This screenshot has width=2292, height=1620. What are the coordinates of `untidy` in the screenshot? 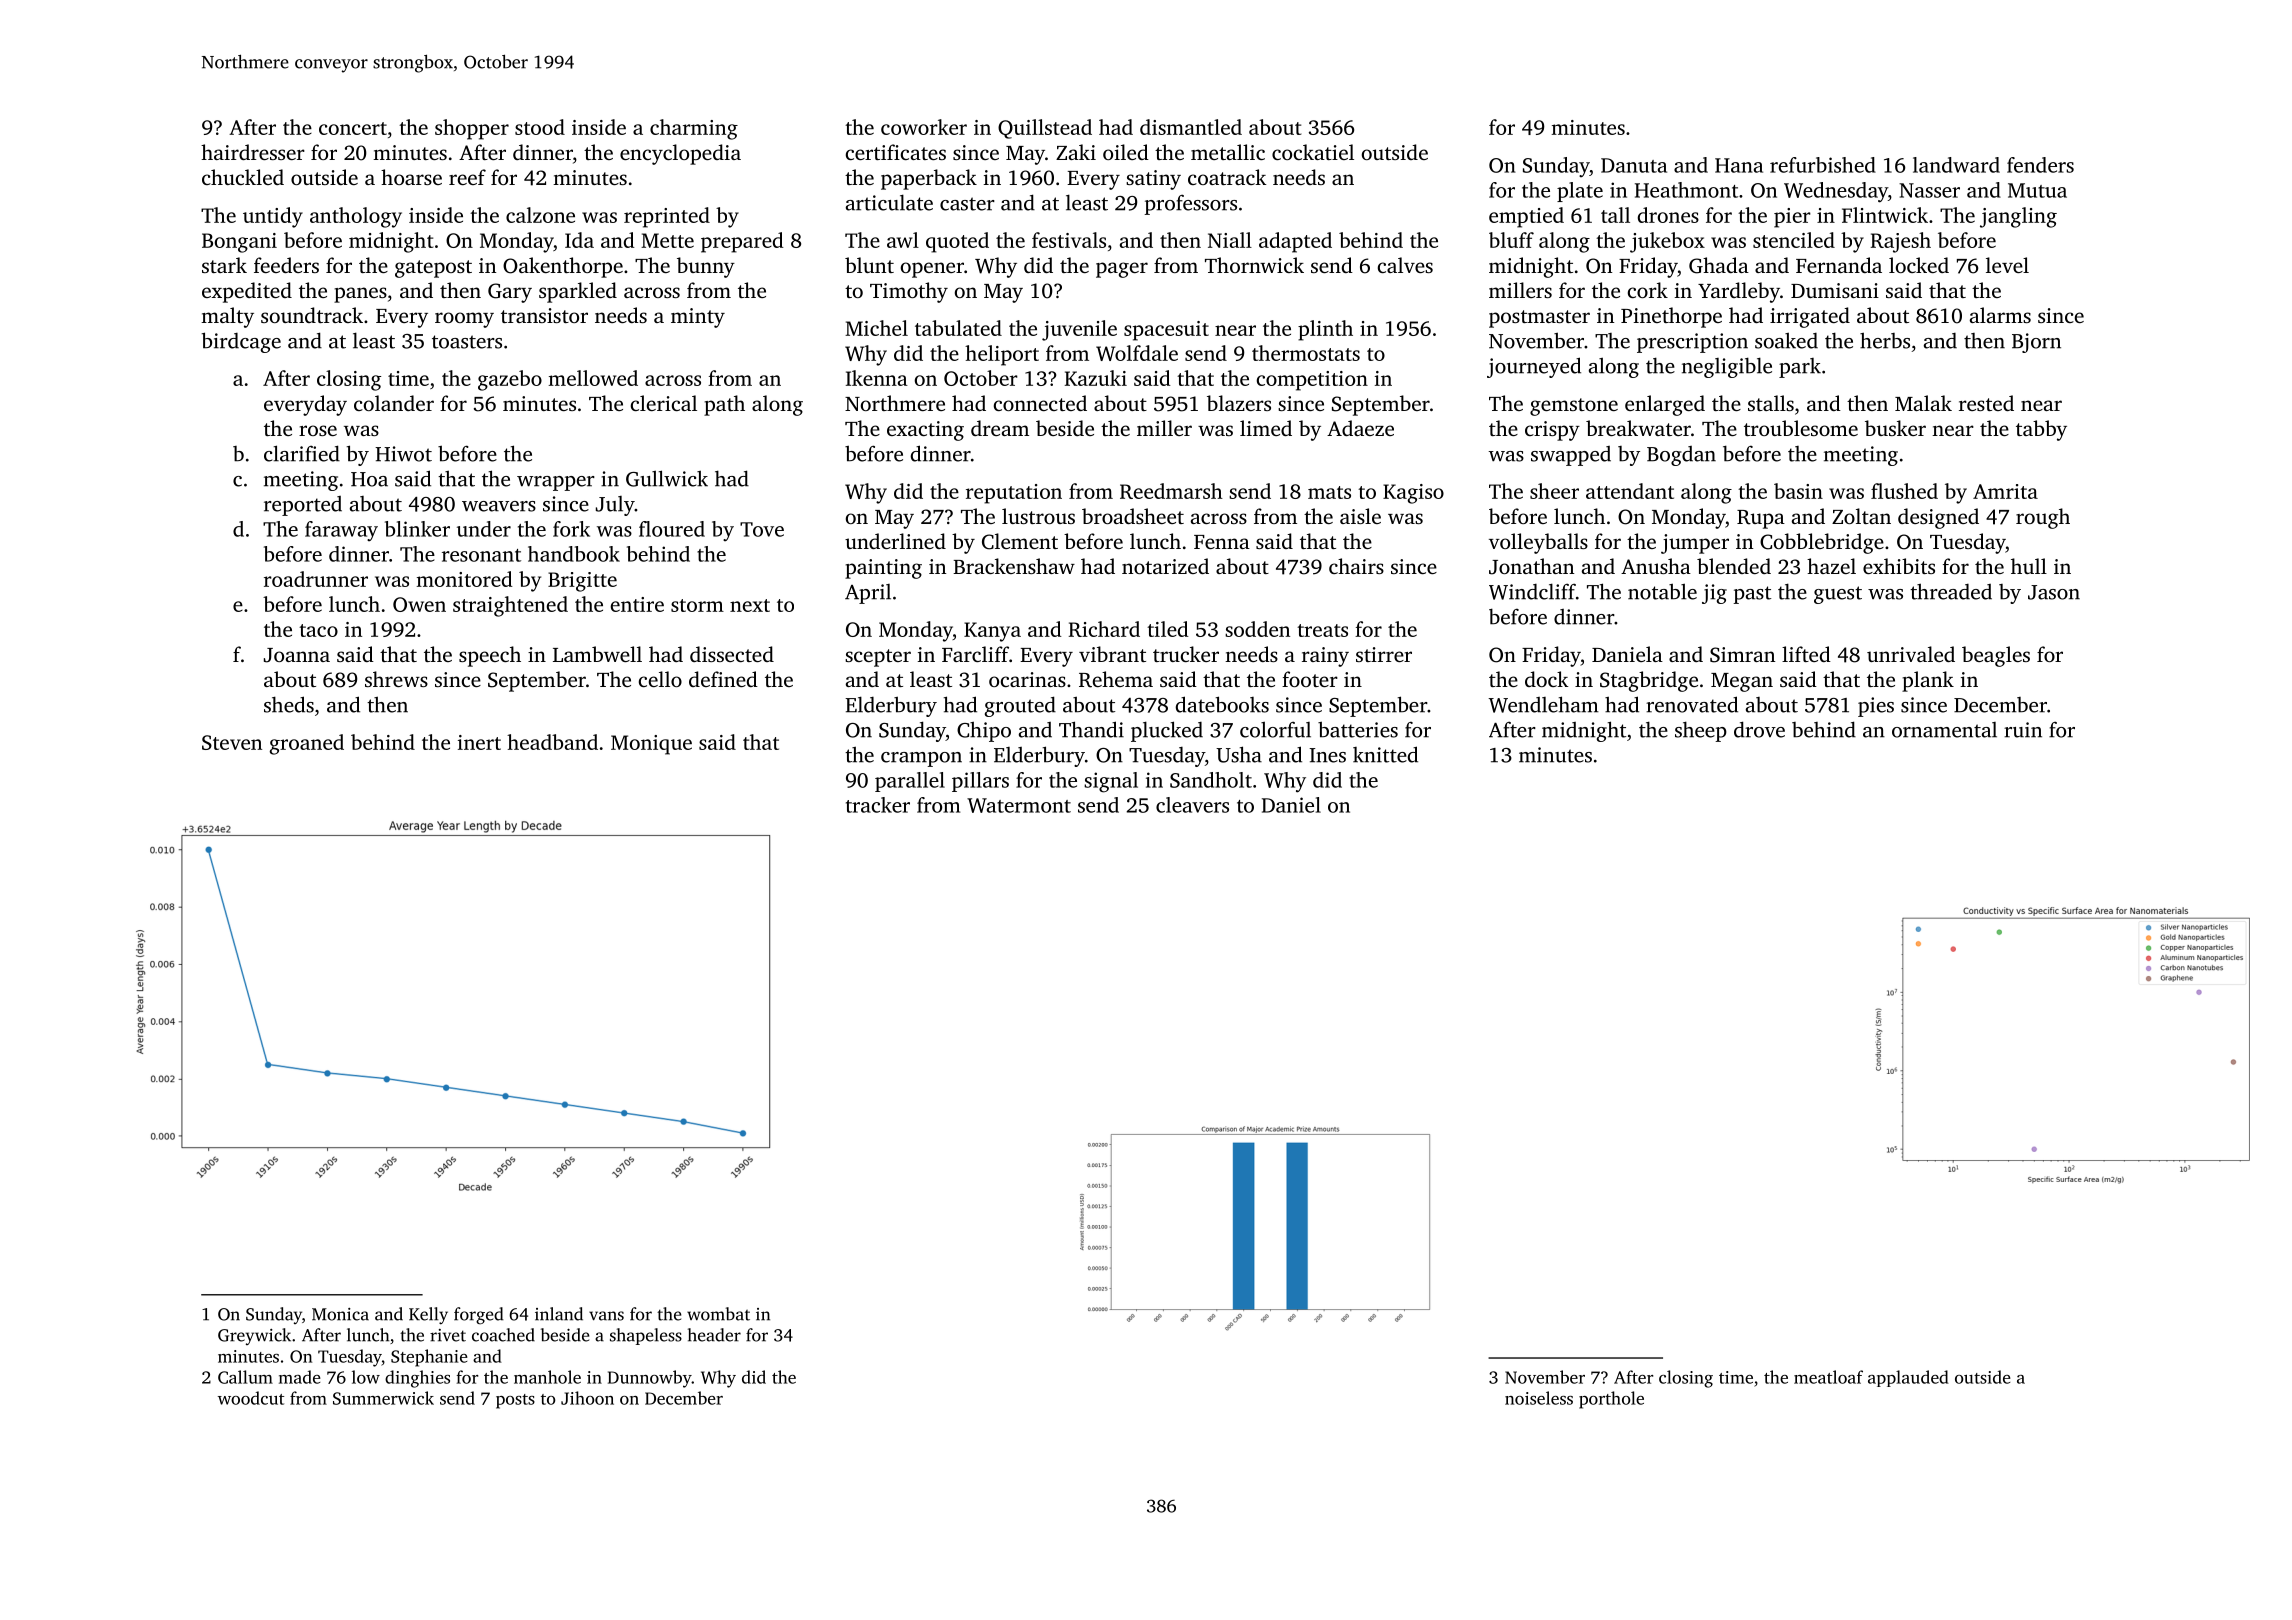 It's located at (273, 217).
